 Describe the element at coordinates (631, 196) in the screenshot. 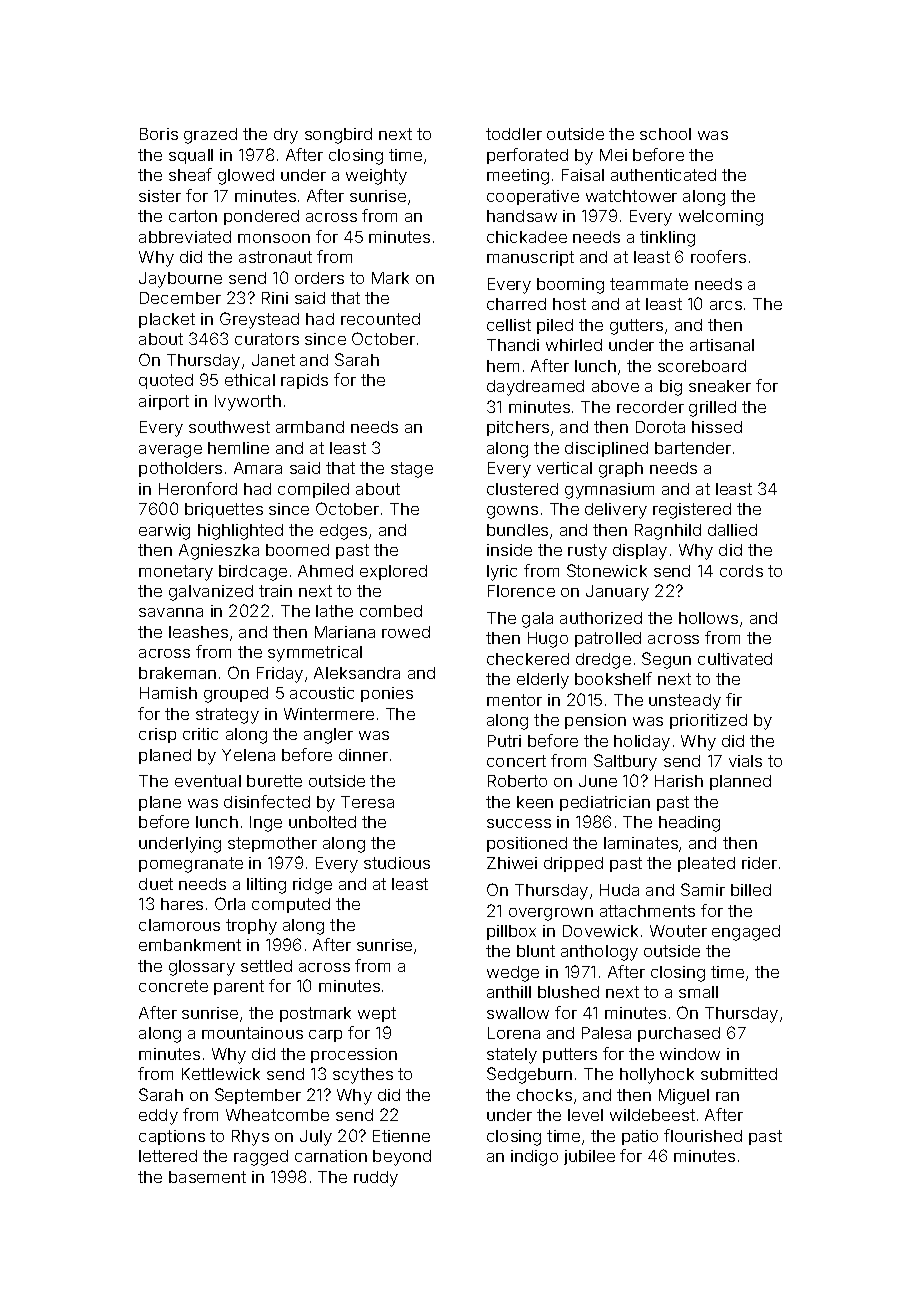

I see `watchtower` at that location.
